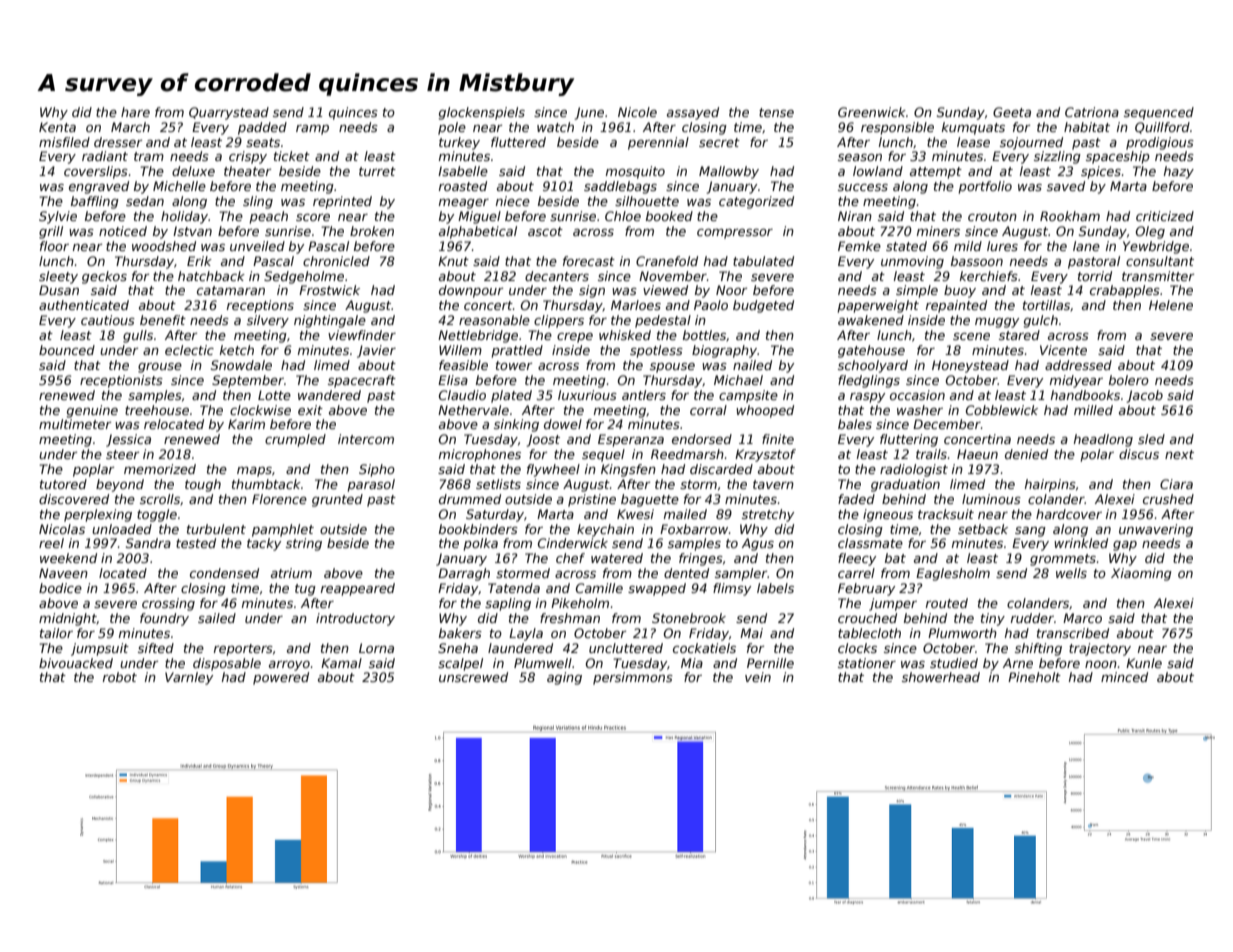 This document has height=952, width=1233. What do you see at coordinates (1071, 573) in the document?
I see `wells` at bounding box center [1071, 573].
